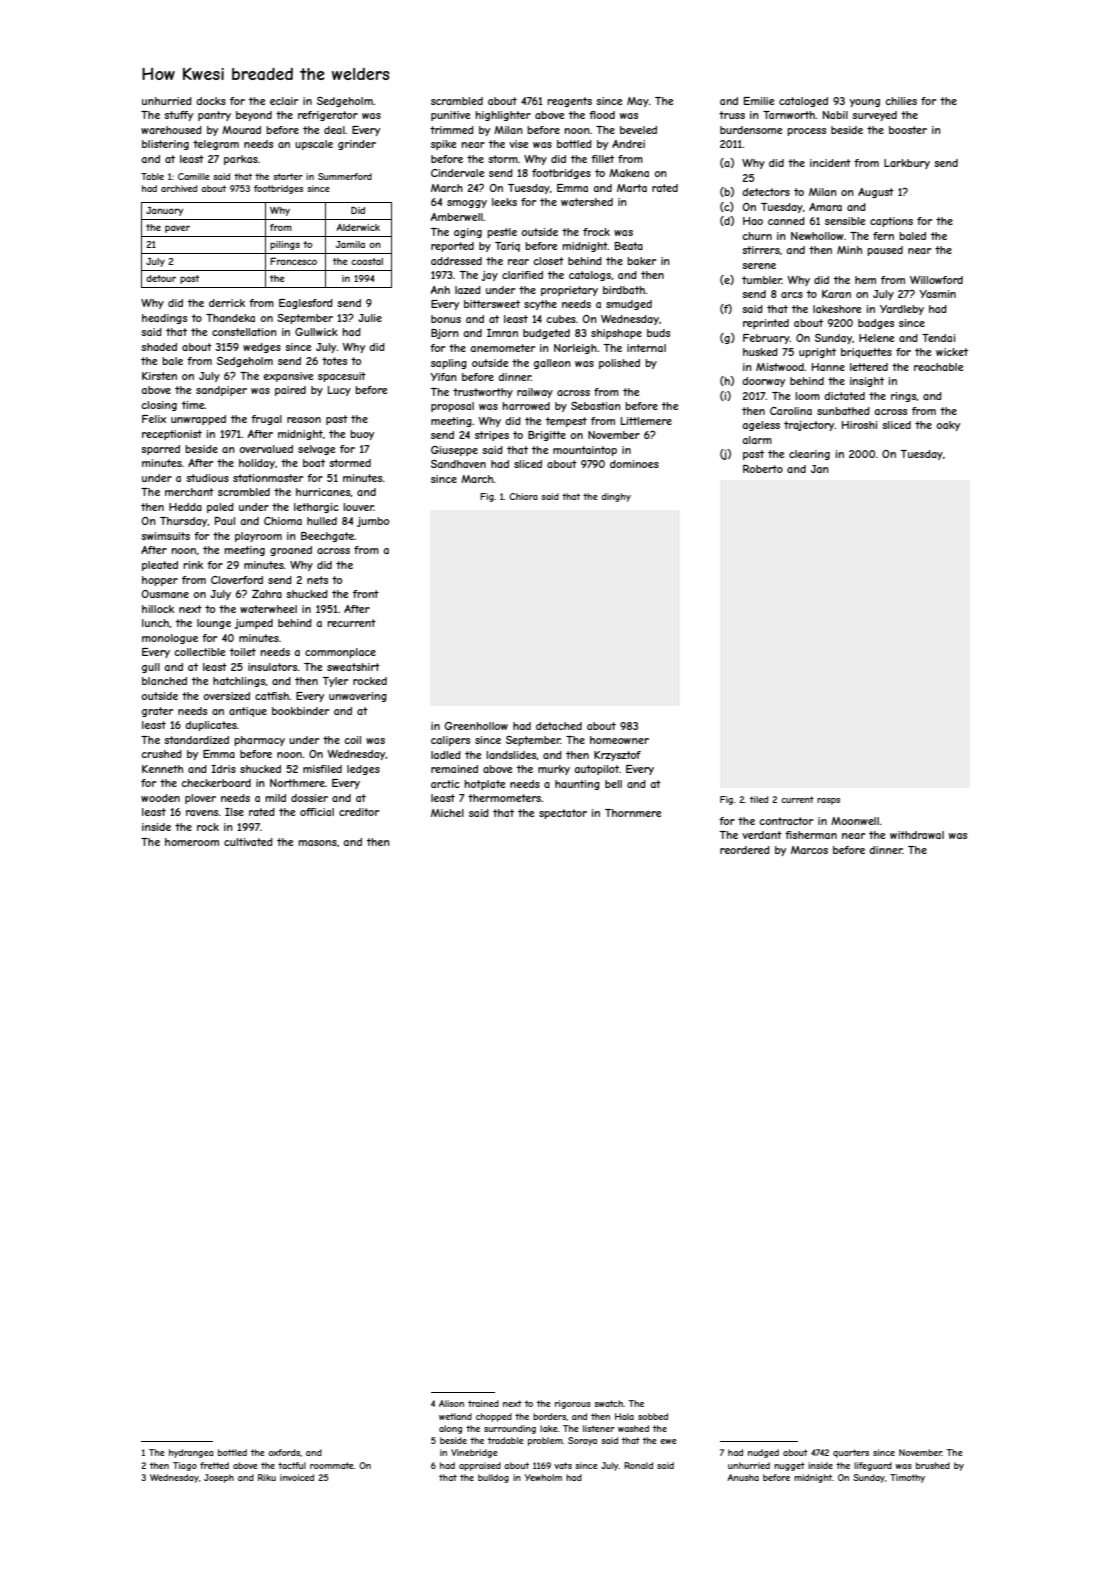 The image size is (1111, 1571). I want to click on contractor, so click(786, 821).
